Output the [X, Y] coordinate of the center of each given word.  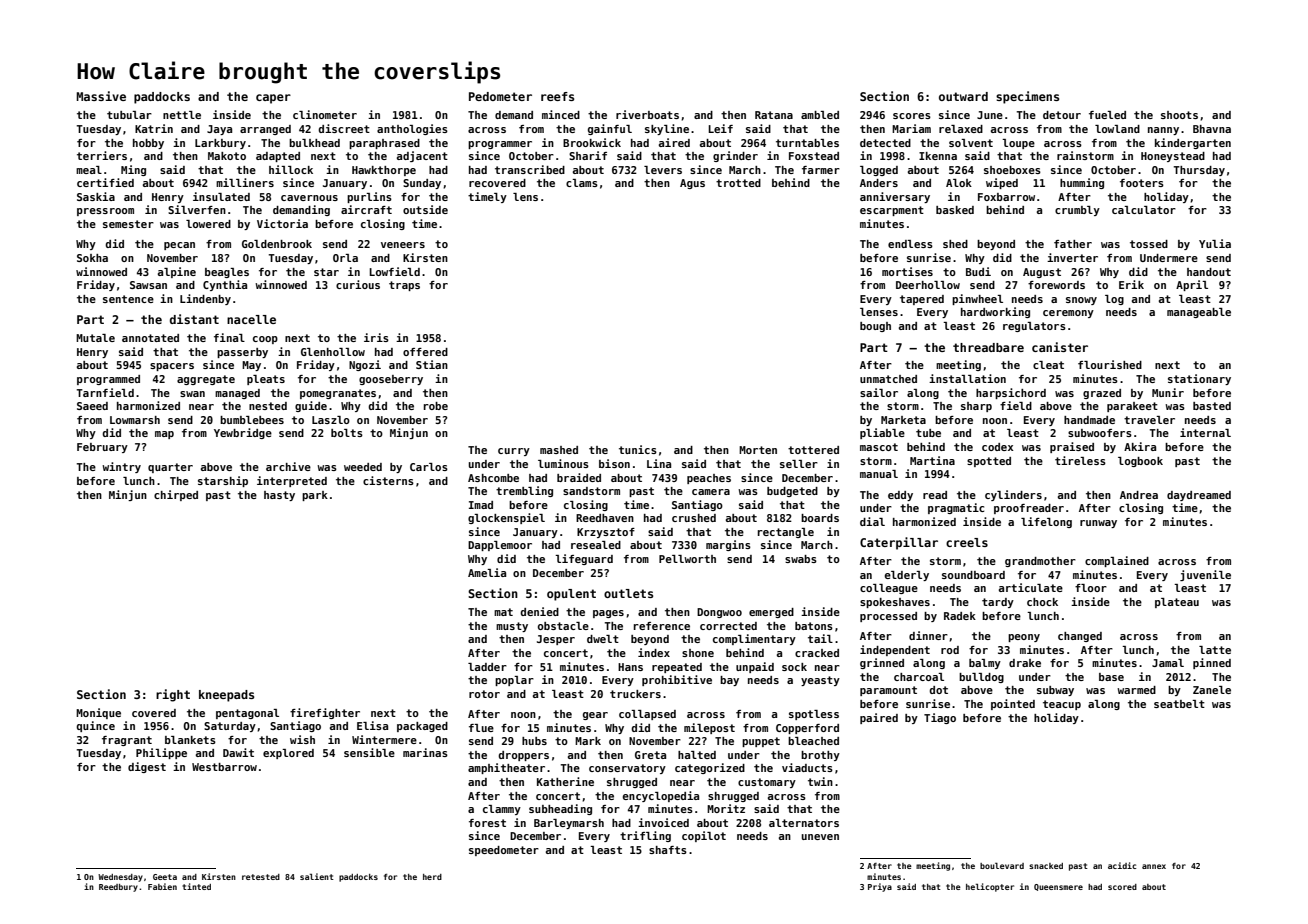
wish [302, 739]
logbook [1140, 462]
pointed [1013, 704]
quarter [170, 468]
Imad [481, 505]
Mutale [95, 338]
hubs [534, 741]
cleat [1048, 365]
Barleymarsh [569, 824]
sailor [879, 392]
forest [487, 823]
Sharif [588, 155]
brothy [820, 756]
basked [955, 210]
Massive [101, 96]
